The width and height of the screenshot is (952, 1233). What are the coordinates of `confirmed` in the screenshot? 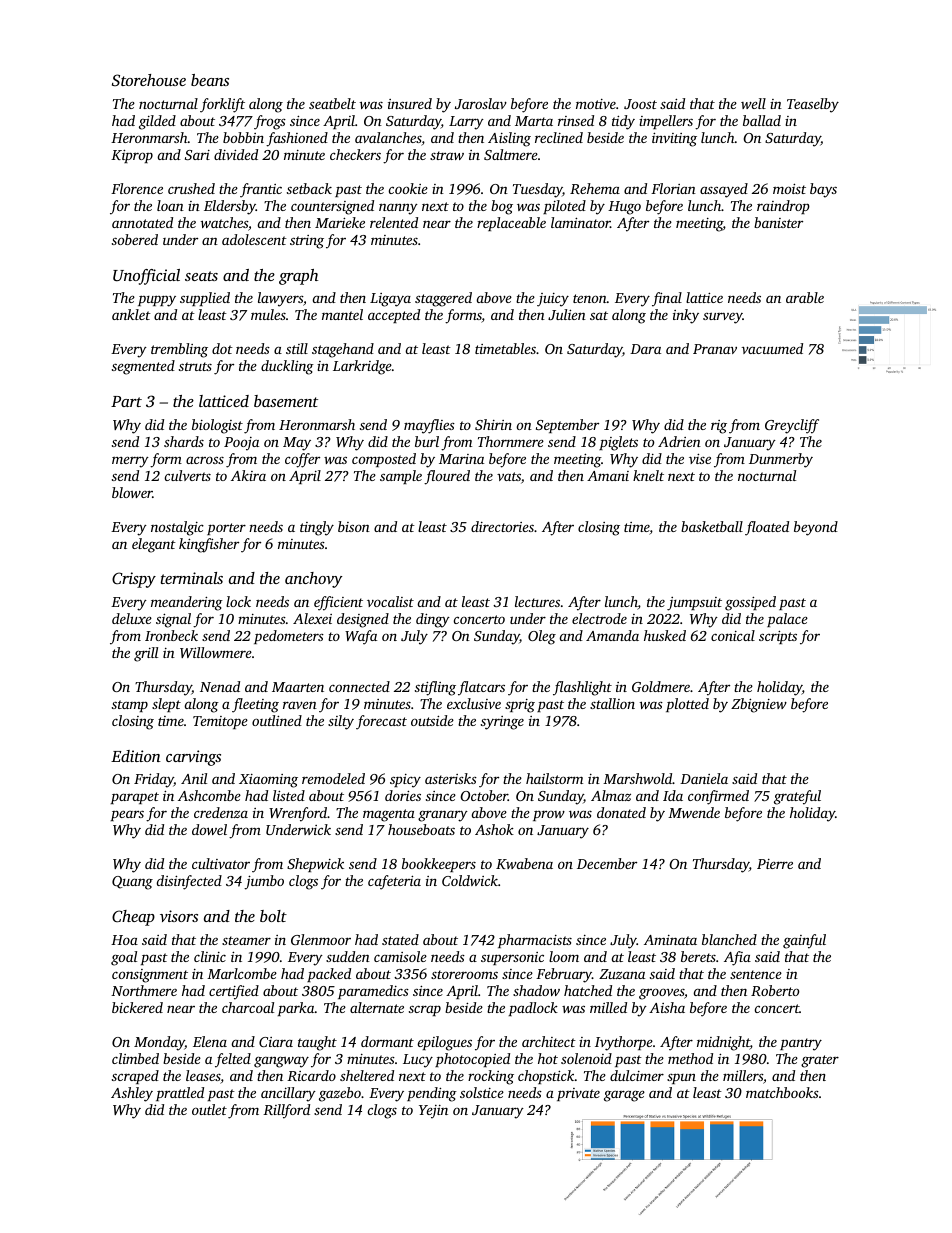 It's located at (718, 797).
